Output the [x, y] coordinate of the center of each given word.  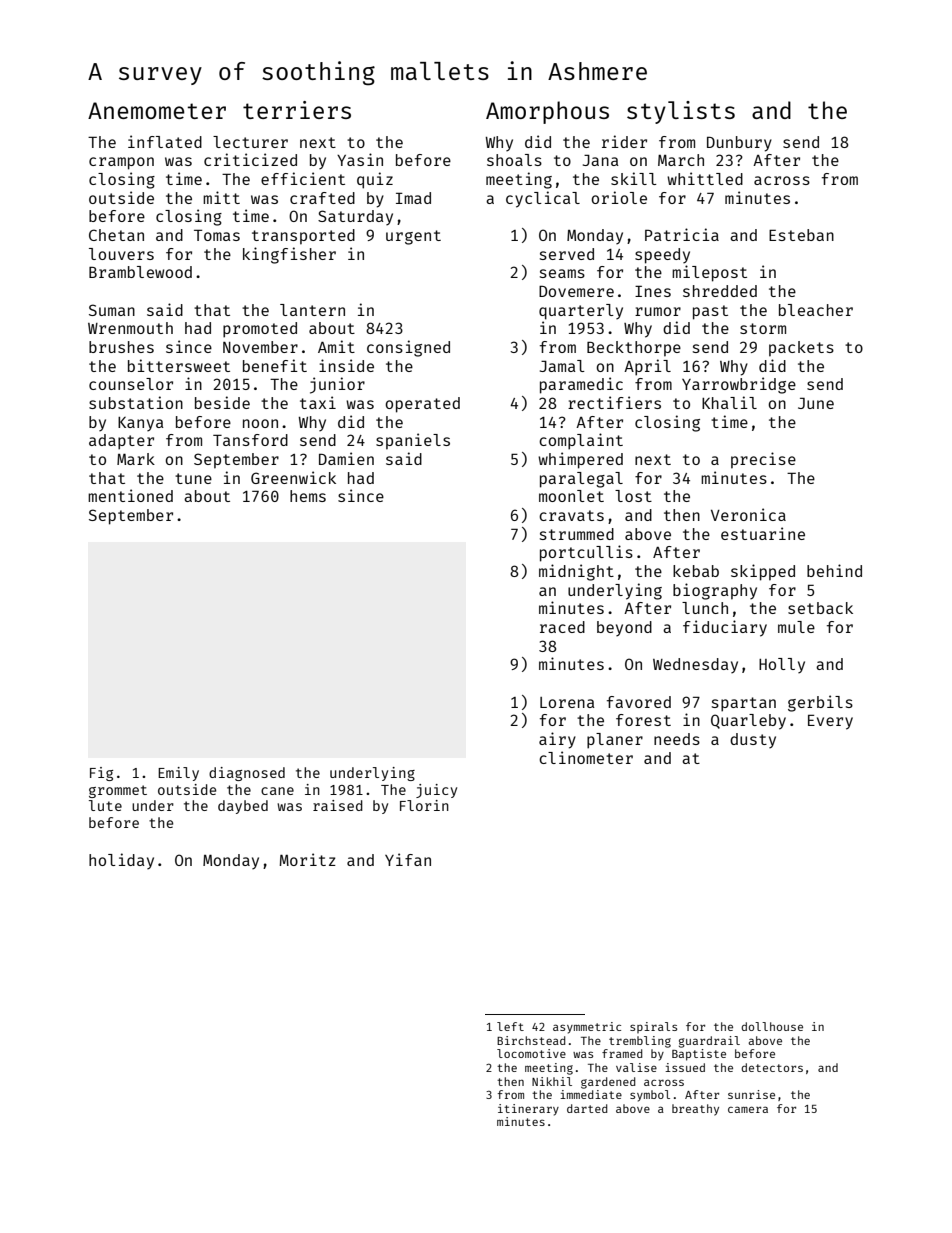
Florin [424, 805]
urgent [413, 237]
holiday [121, 861]
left [510, 1026]
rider [624, 141]
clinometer [586, 757]
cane [277, 791]
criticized [250, 159]
